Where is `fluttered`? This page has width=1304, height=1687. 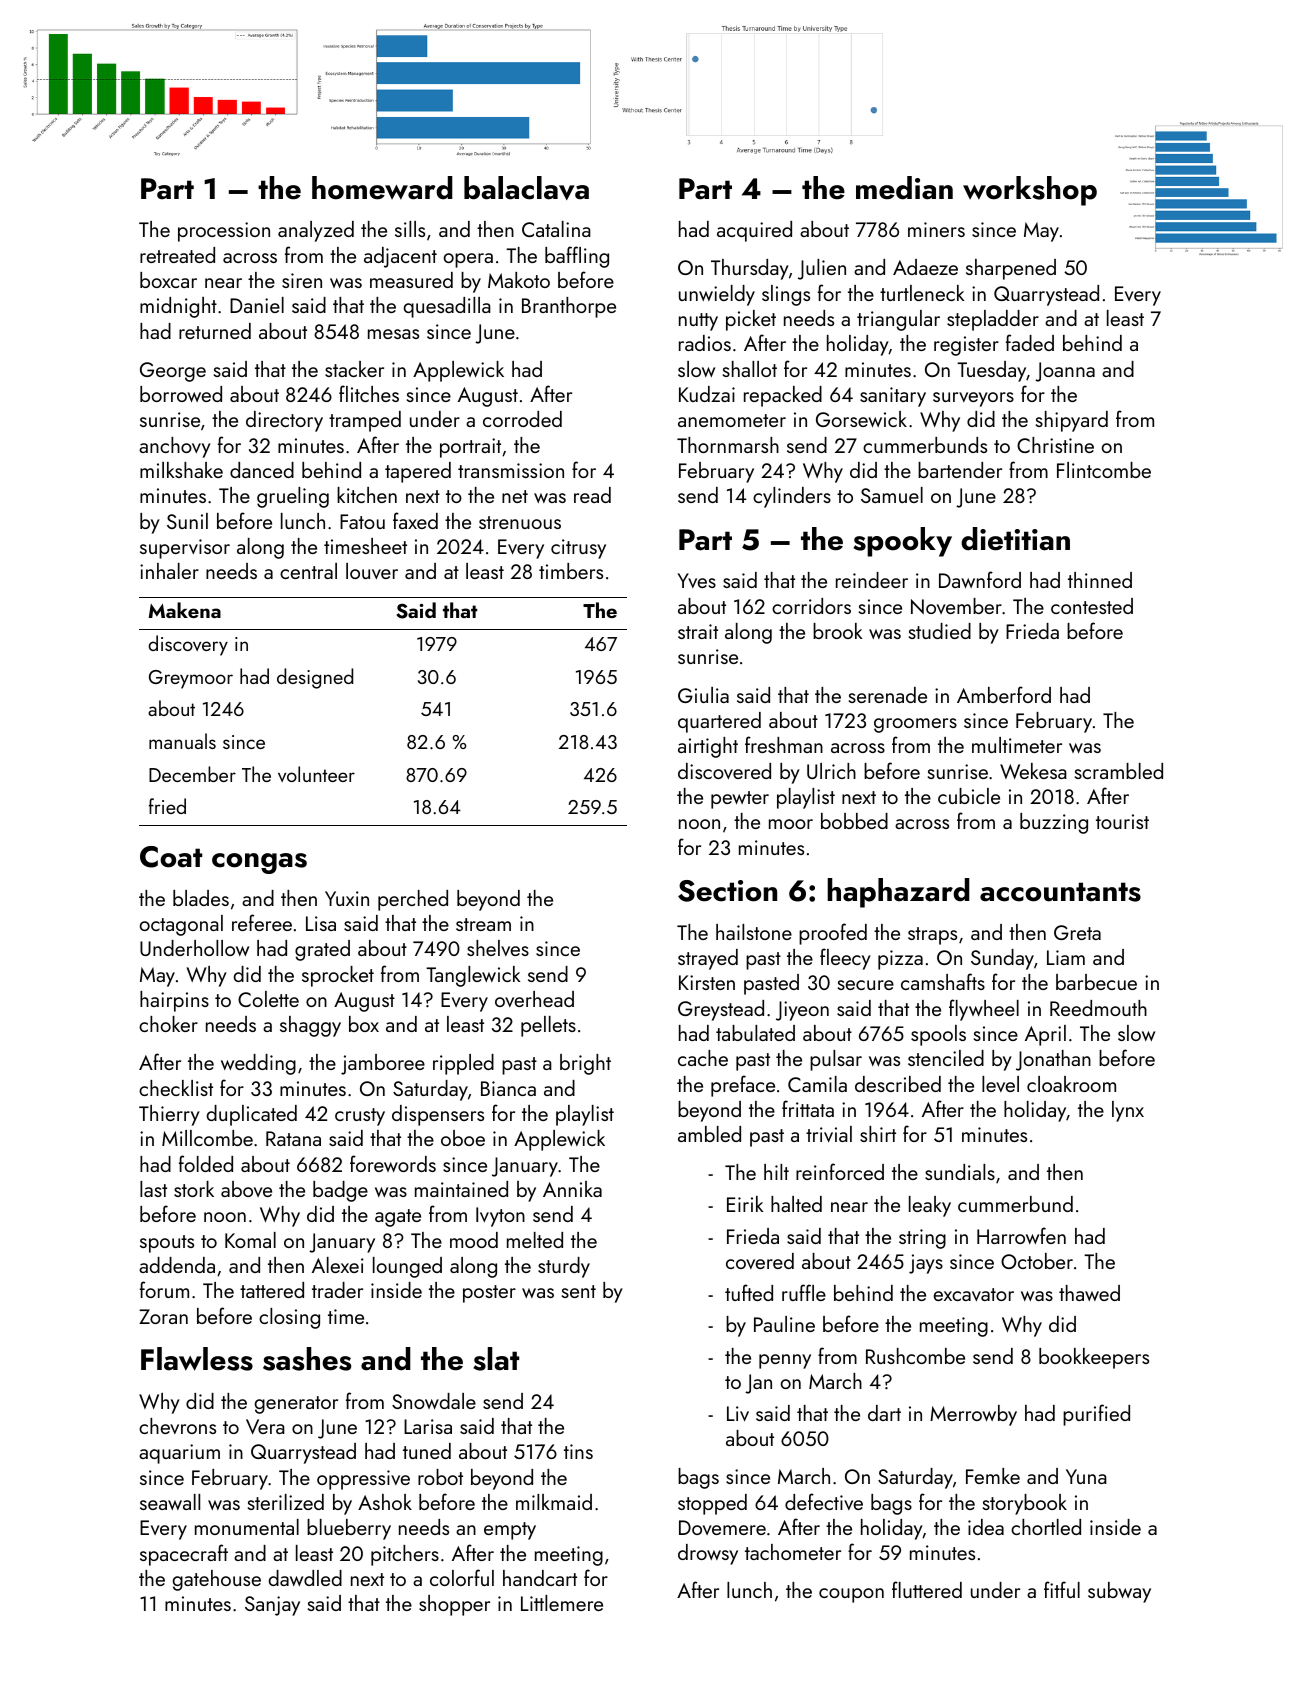 fluttered is located at coordinates (927, 1589).
